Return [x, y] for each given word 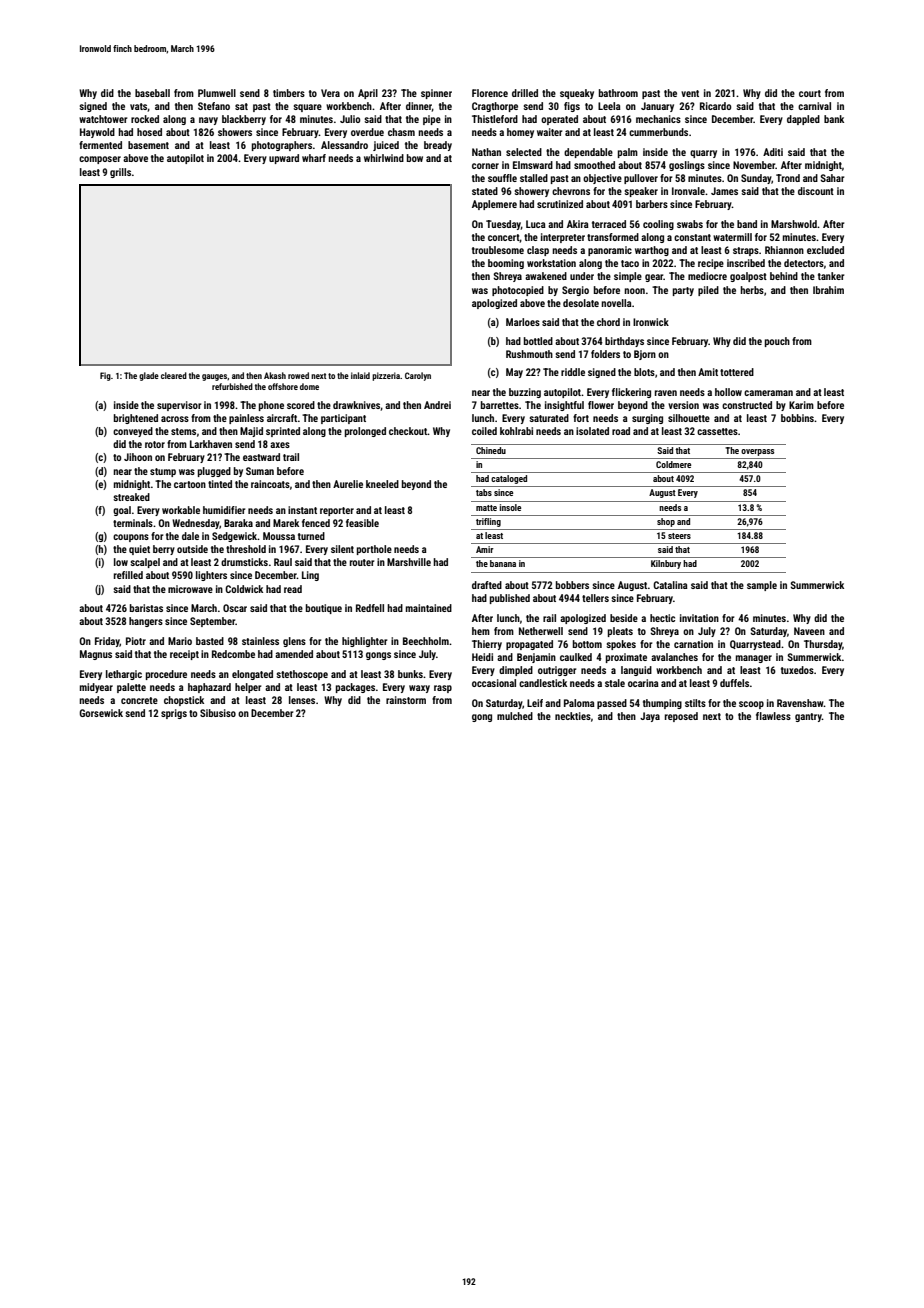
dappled [803, 120]
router [362, 562]
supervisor [179, 406]
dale [190, 536]
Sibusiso [218, 713]
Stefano [214, 106]
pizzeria [386, 376]
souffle [502, 178]
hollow [728, 392]
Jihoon [138, 457]
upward [284, 159]
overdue [367, 132]
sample [762, 586]
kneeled [382, 484]
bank [834, 119]
